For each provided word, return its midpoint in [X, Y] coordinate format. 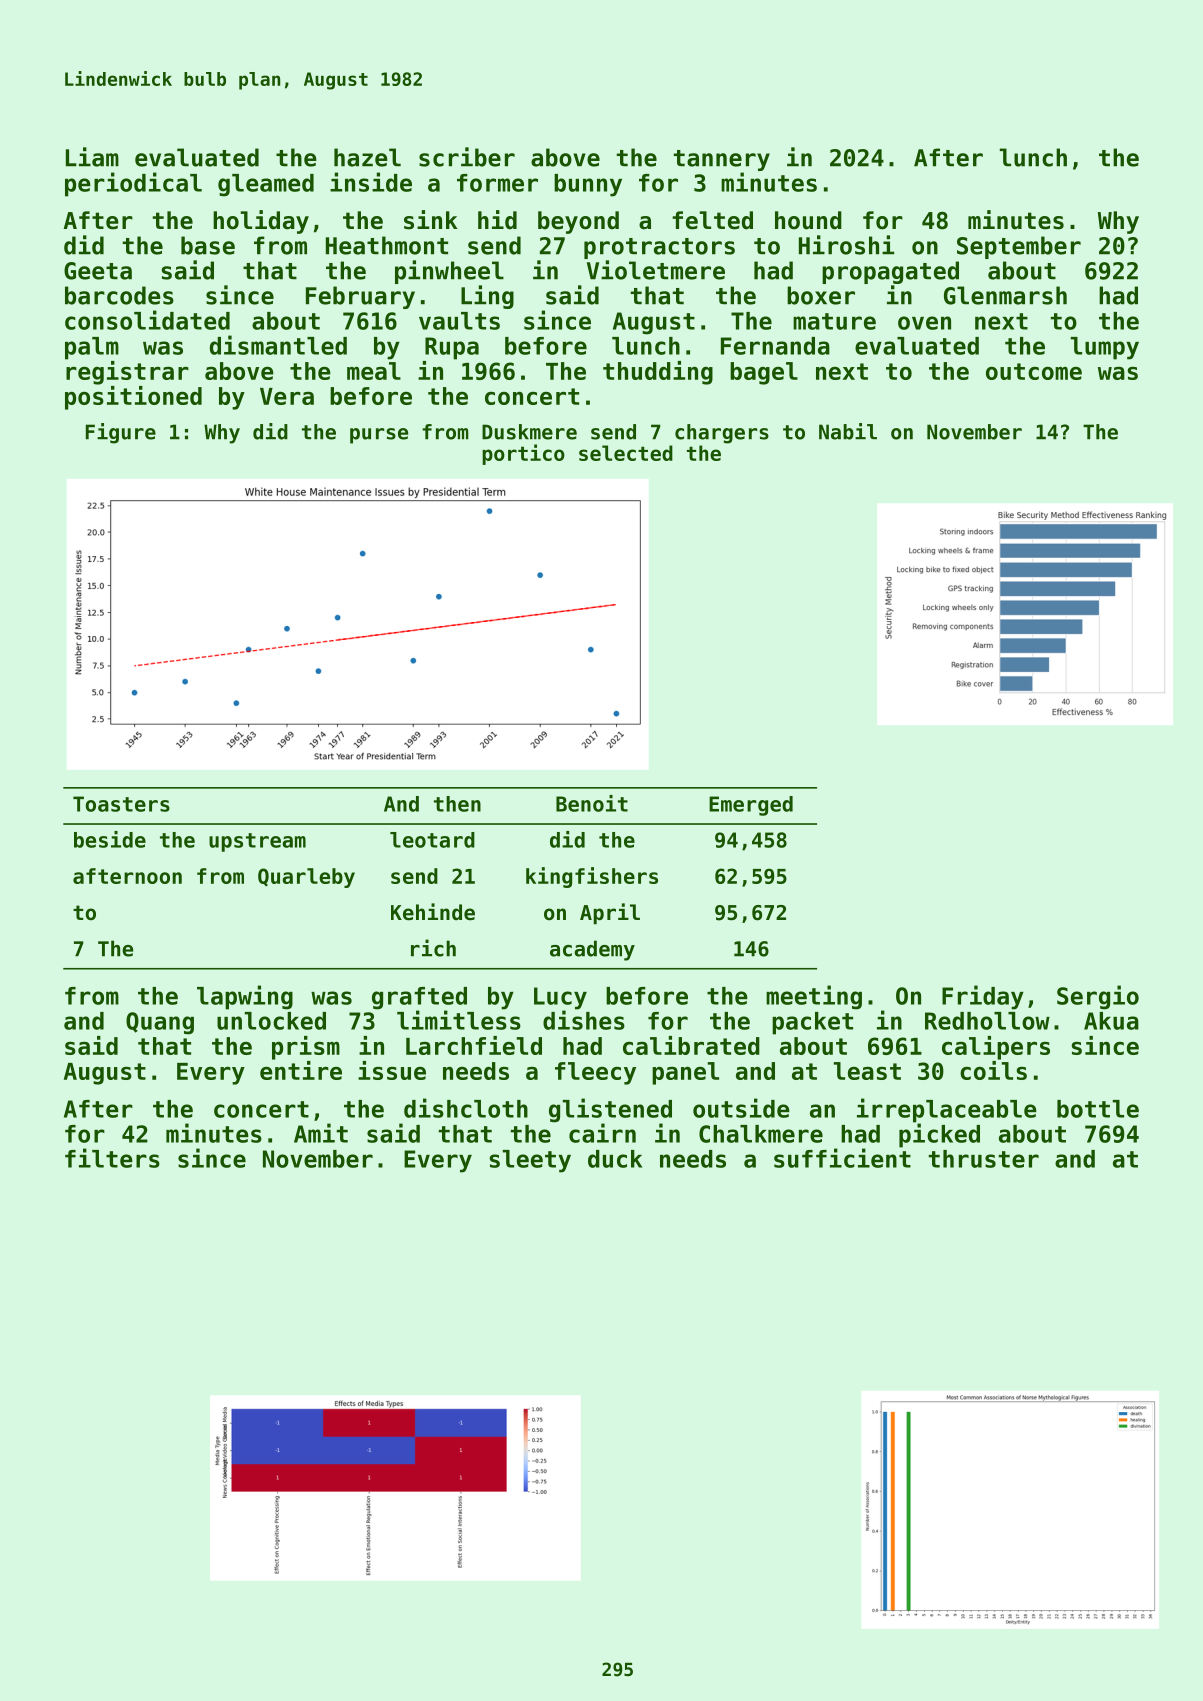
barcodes [119, 295]
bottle [1098, 1109]
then [457, 804]
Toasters [121, 804]
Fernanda [775, 346]
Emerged [751, 806]
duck [615, 1159]
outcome [1034, 371]
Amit [321, 1133]
